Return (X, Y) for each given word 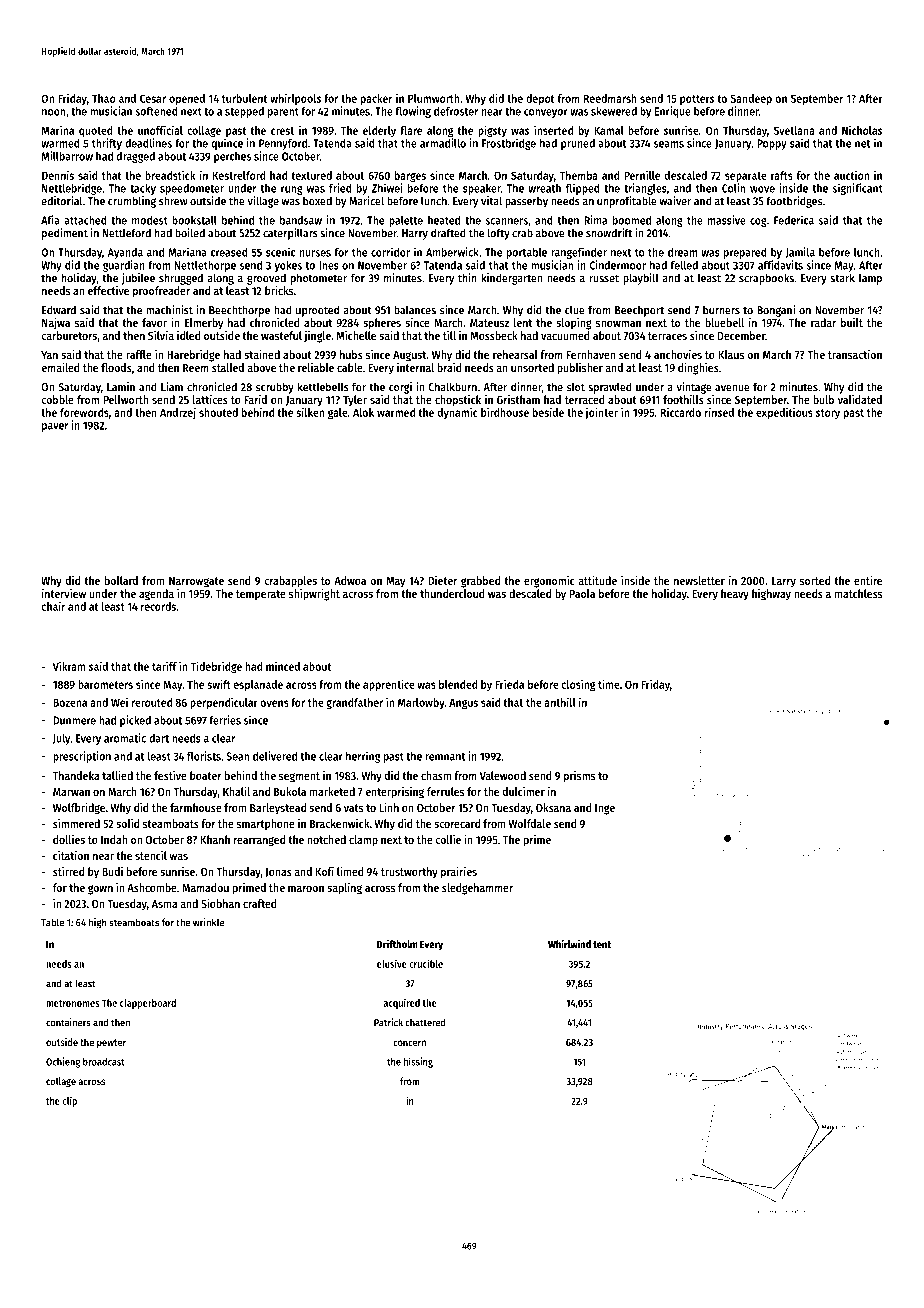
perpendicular (224, 703)
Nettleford (127, 233)
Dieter (442, 580)
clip (69, 1102)
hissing (418, 1062)
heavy (735, 595)
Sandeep (751, 99)
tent (602, 944)
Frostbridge (509, 144)
